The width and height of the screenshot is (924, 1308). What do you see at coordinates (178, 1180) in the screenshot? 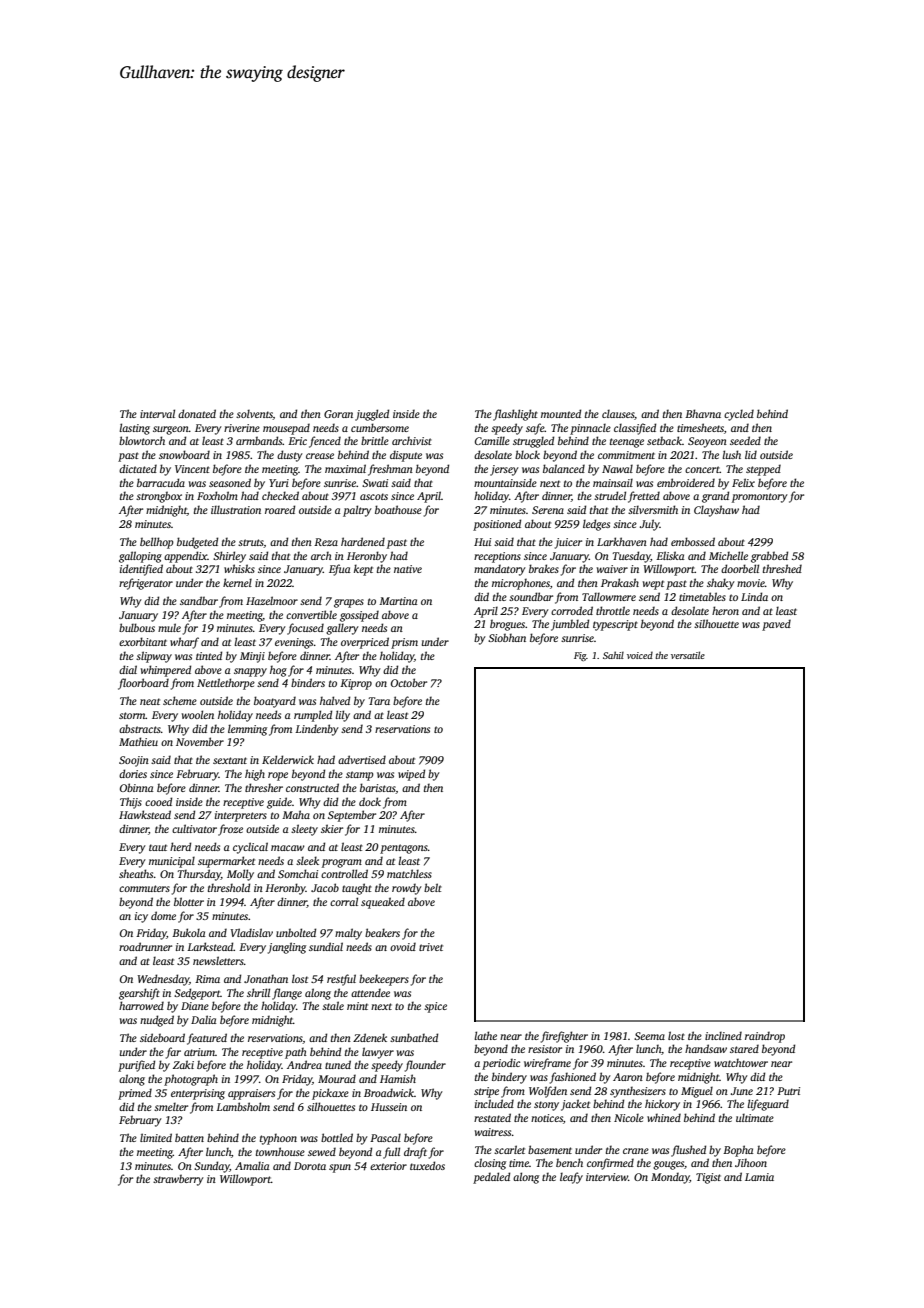
I see `strawberry` at bounding box center [178, 1180].
